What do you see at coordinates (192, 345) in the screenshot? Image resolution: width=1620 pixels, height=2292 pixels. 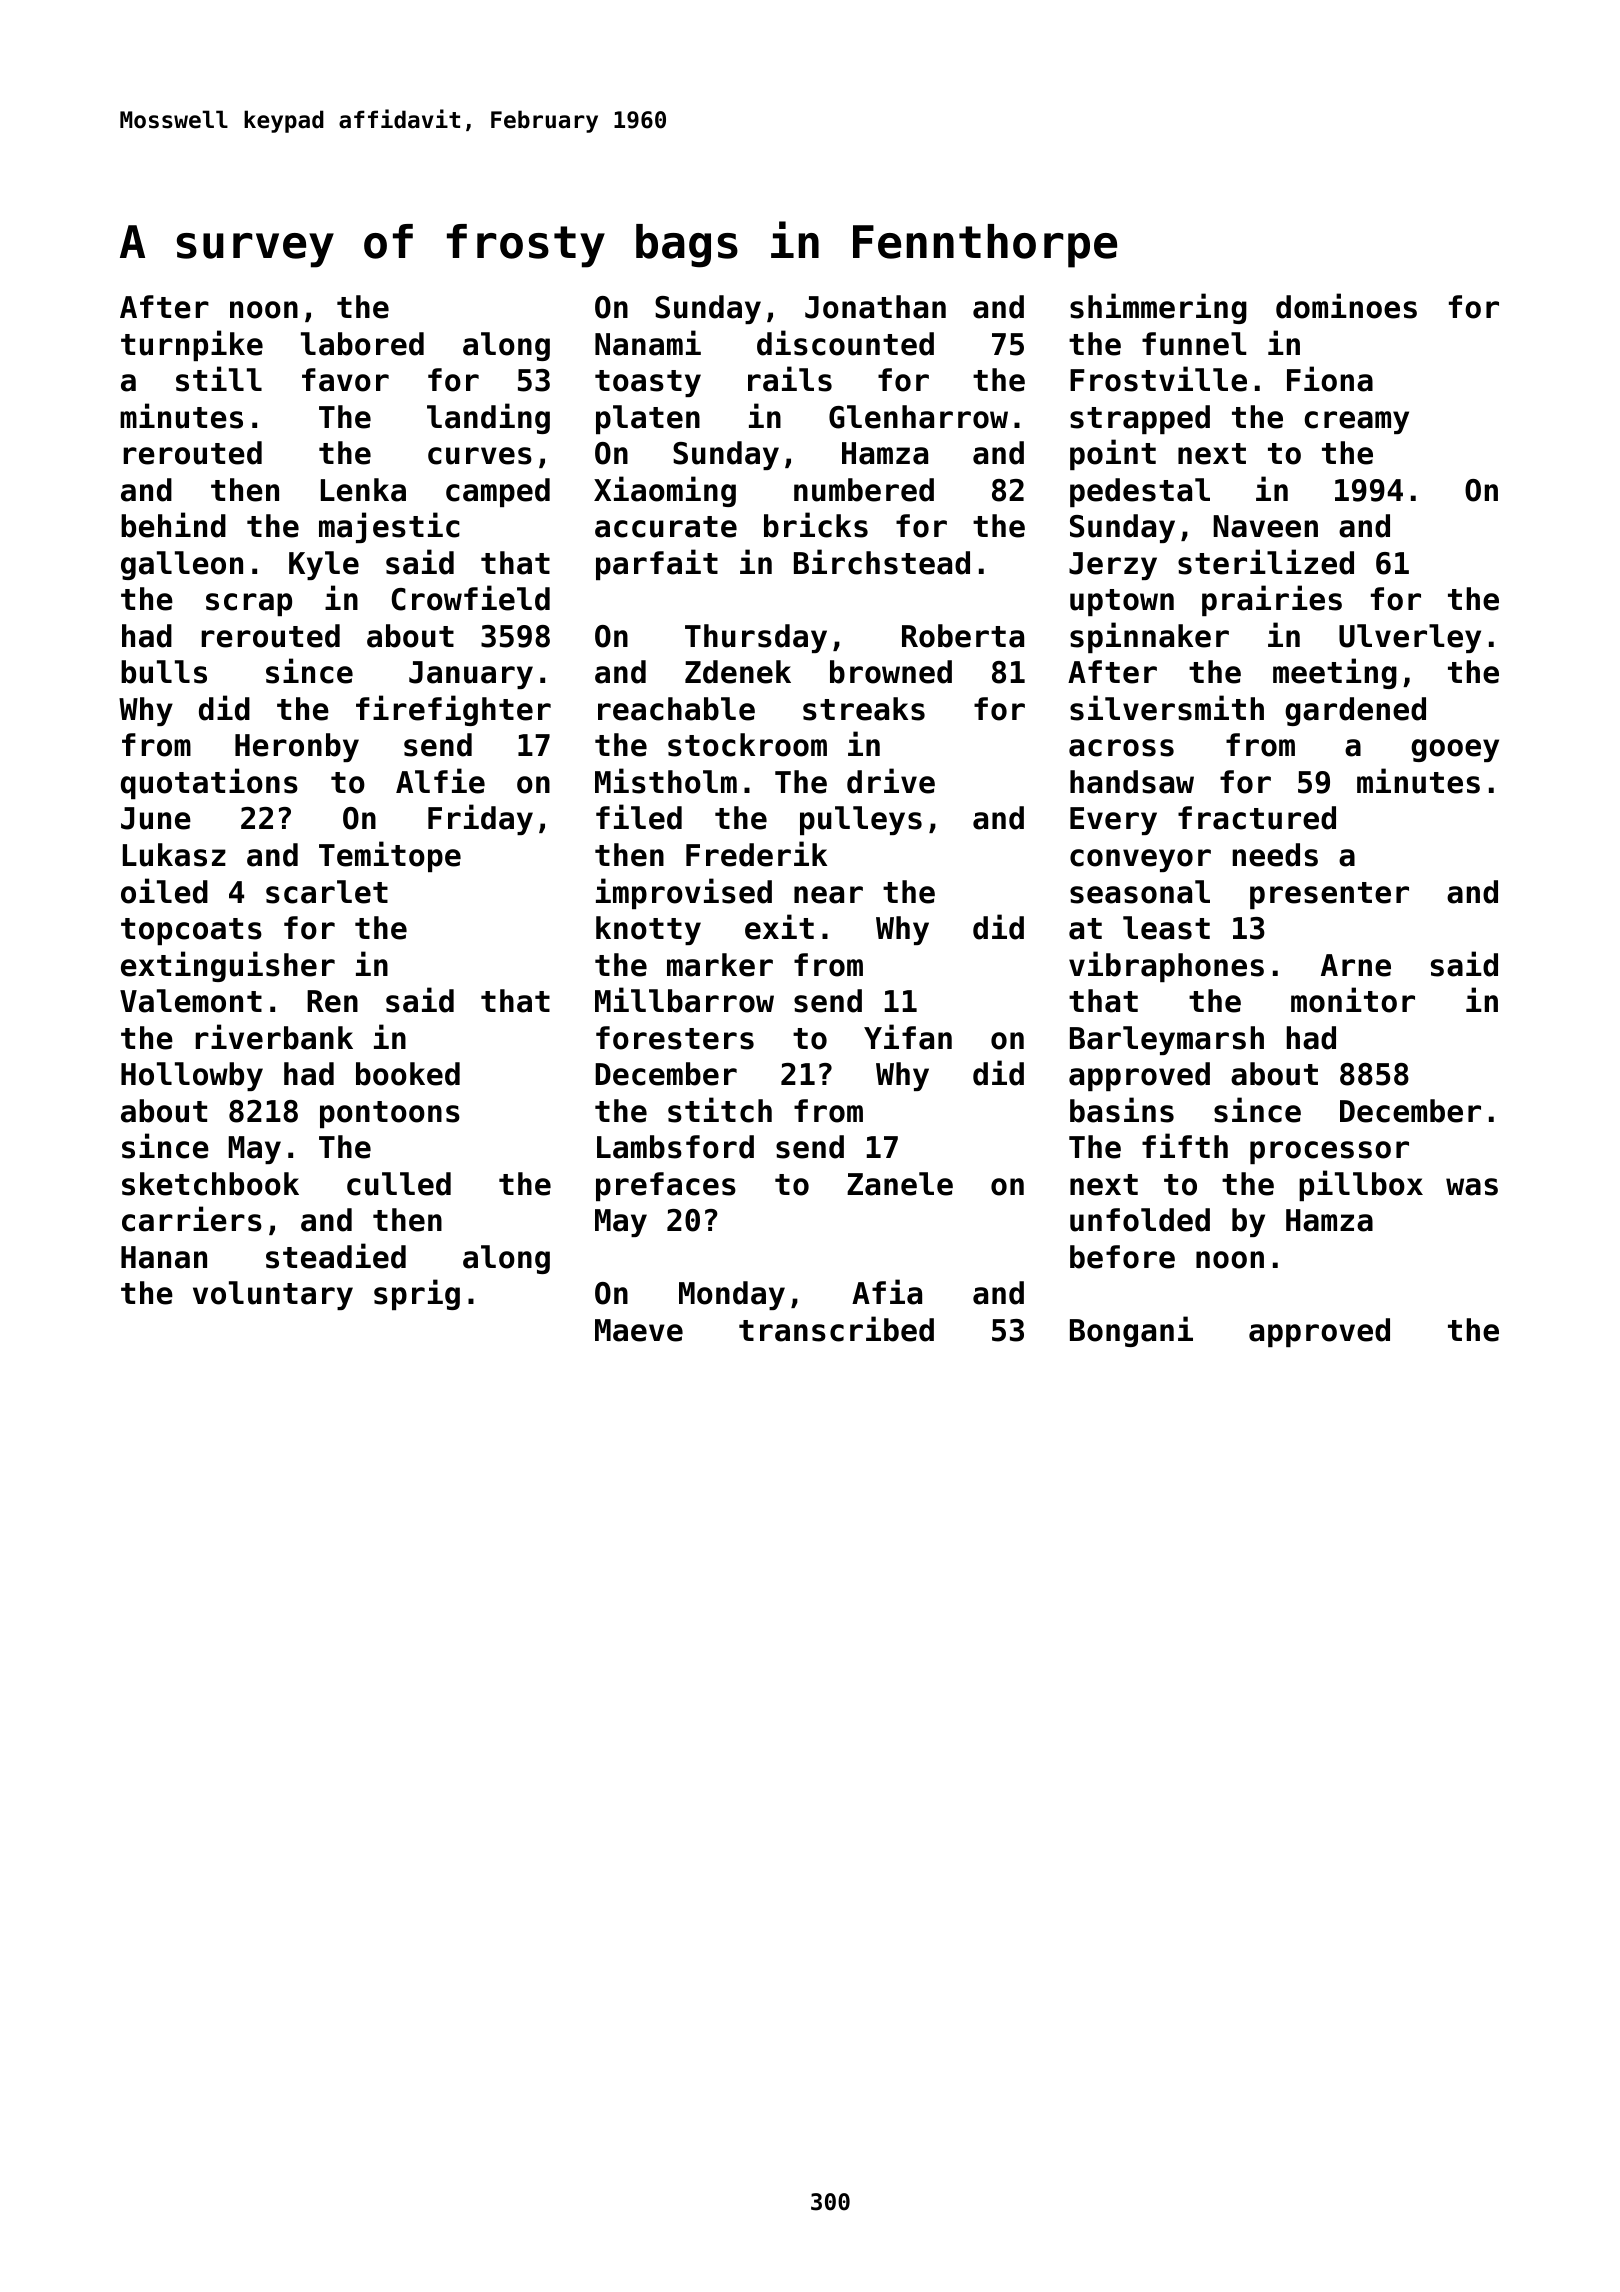 I see `turnpike` at bounding box center [192, 345].
